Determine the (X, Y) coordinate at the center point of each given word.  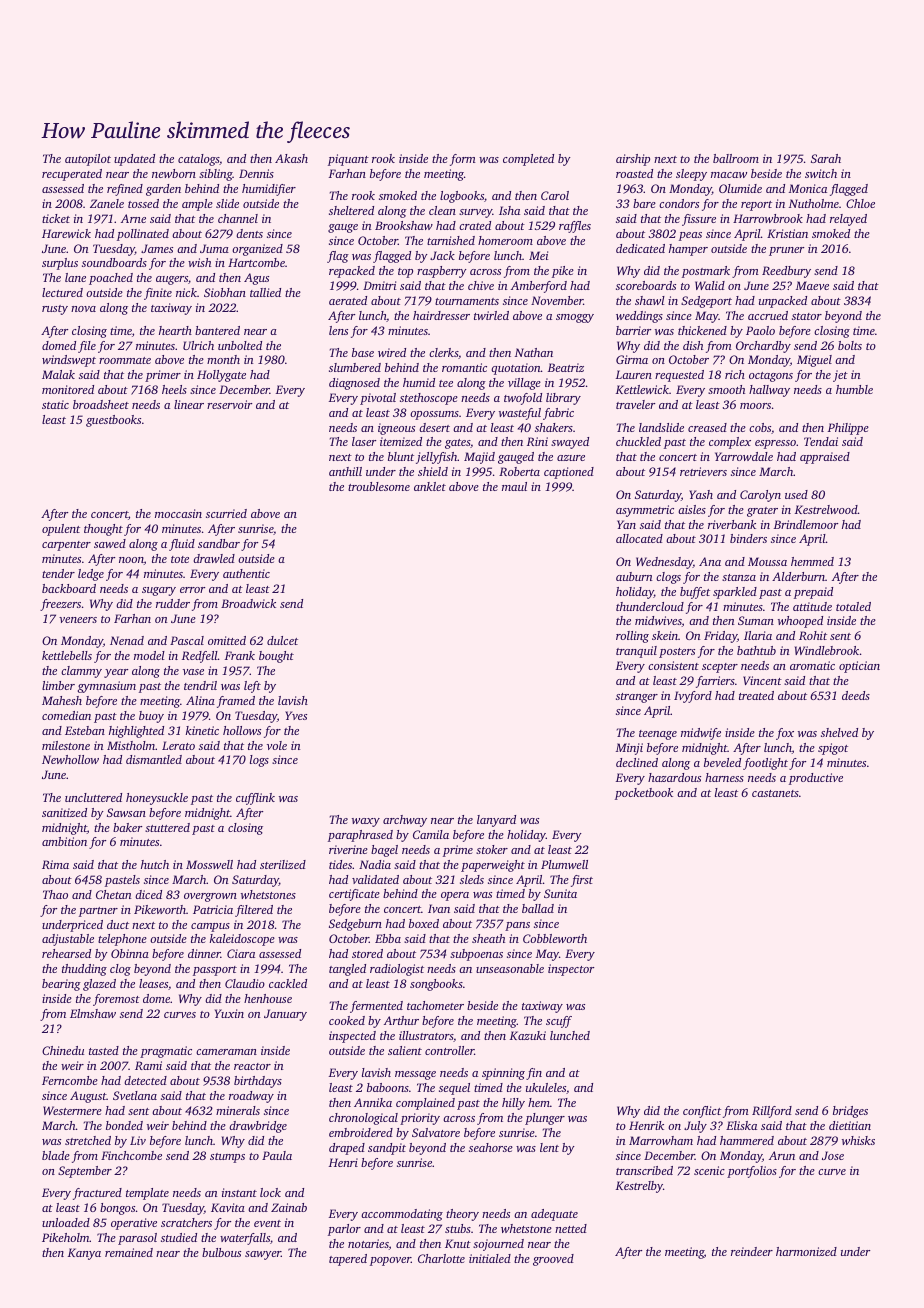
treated (756, 695)
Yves (296, 715)
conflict (702, 1112)
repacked (352, 272)
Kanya (84, 1254)
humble (854, 389)
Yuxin (229, 1013)
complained (425, 1104)
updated (134, 160)
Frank (240, 655)
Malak (58, 374)
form (463, 160)
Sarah (826, 158)
